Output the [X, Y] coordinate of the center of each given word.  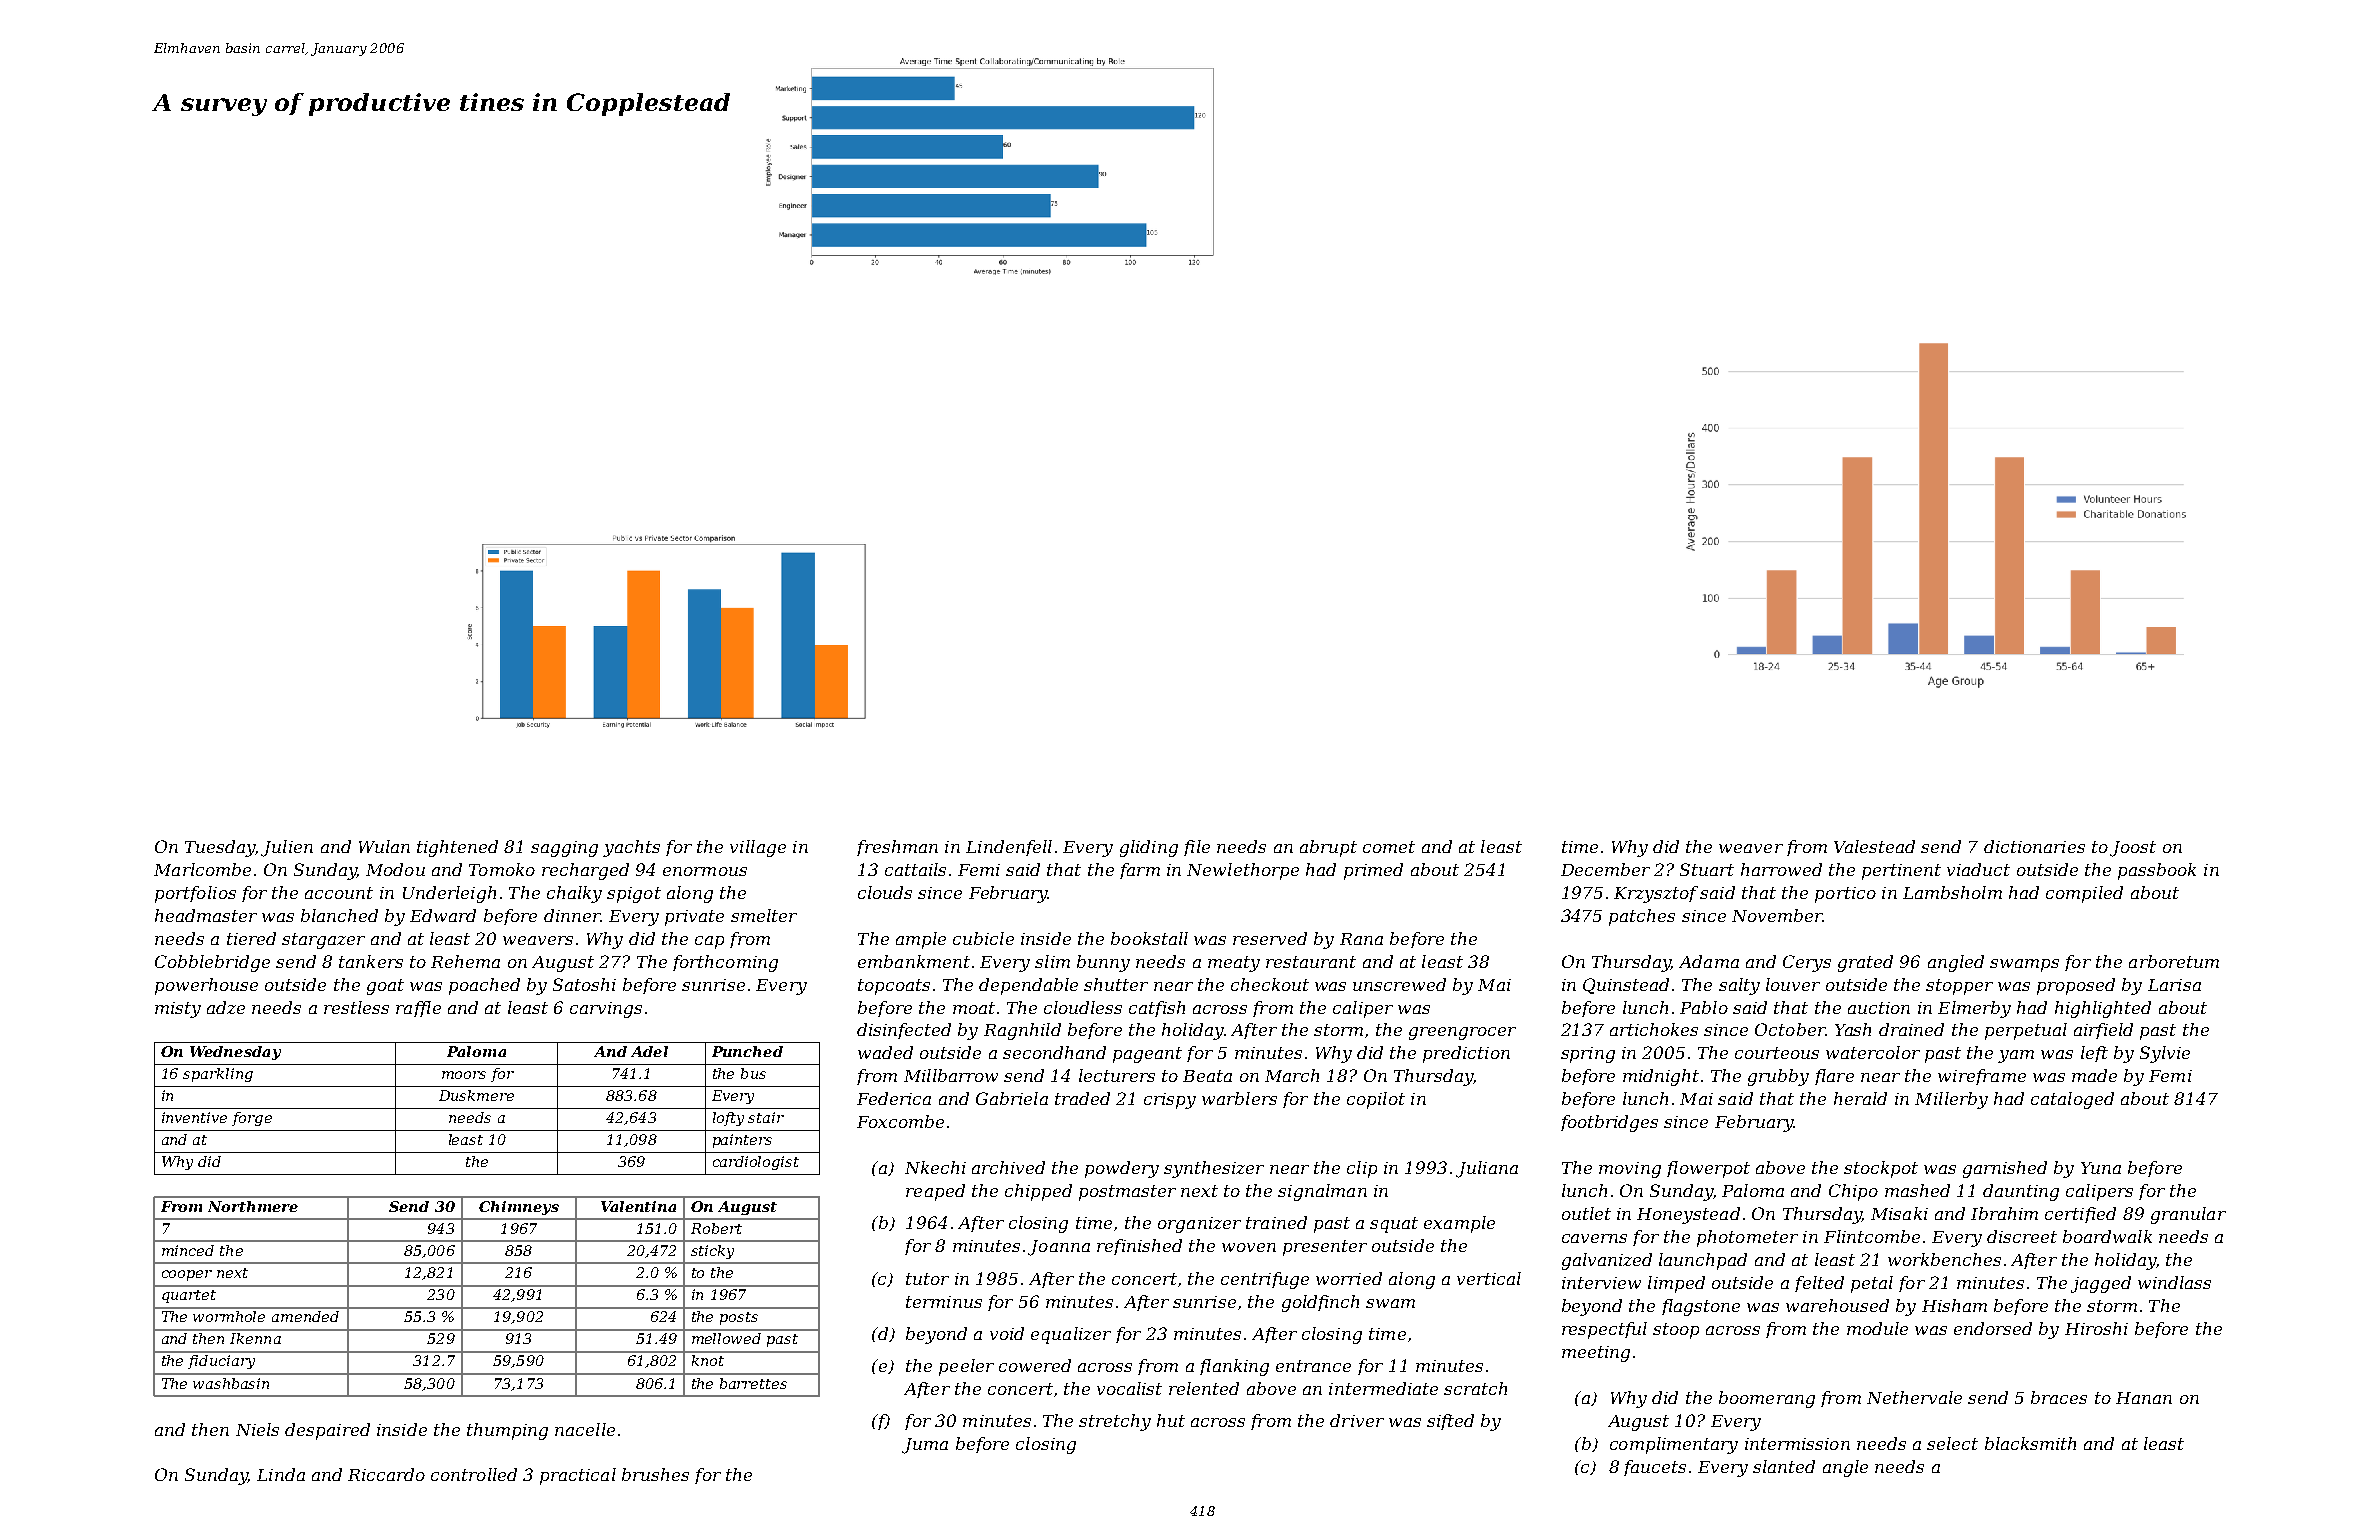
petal [1872, 1284]
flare [1834, 1077]
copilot [1376, 1100]
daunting [2021, 1192]
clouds [885, 892]
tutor [927, 1279]
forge [252, 1119]
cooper [187, 1275]
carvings [606, 1010]
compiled [2084, 894]
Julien [287, 848]
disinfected [904, 1031]
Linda [281, 1474]
